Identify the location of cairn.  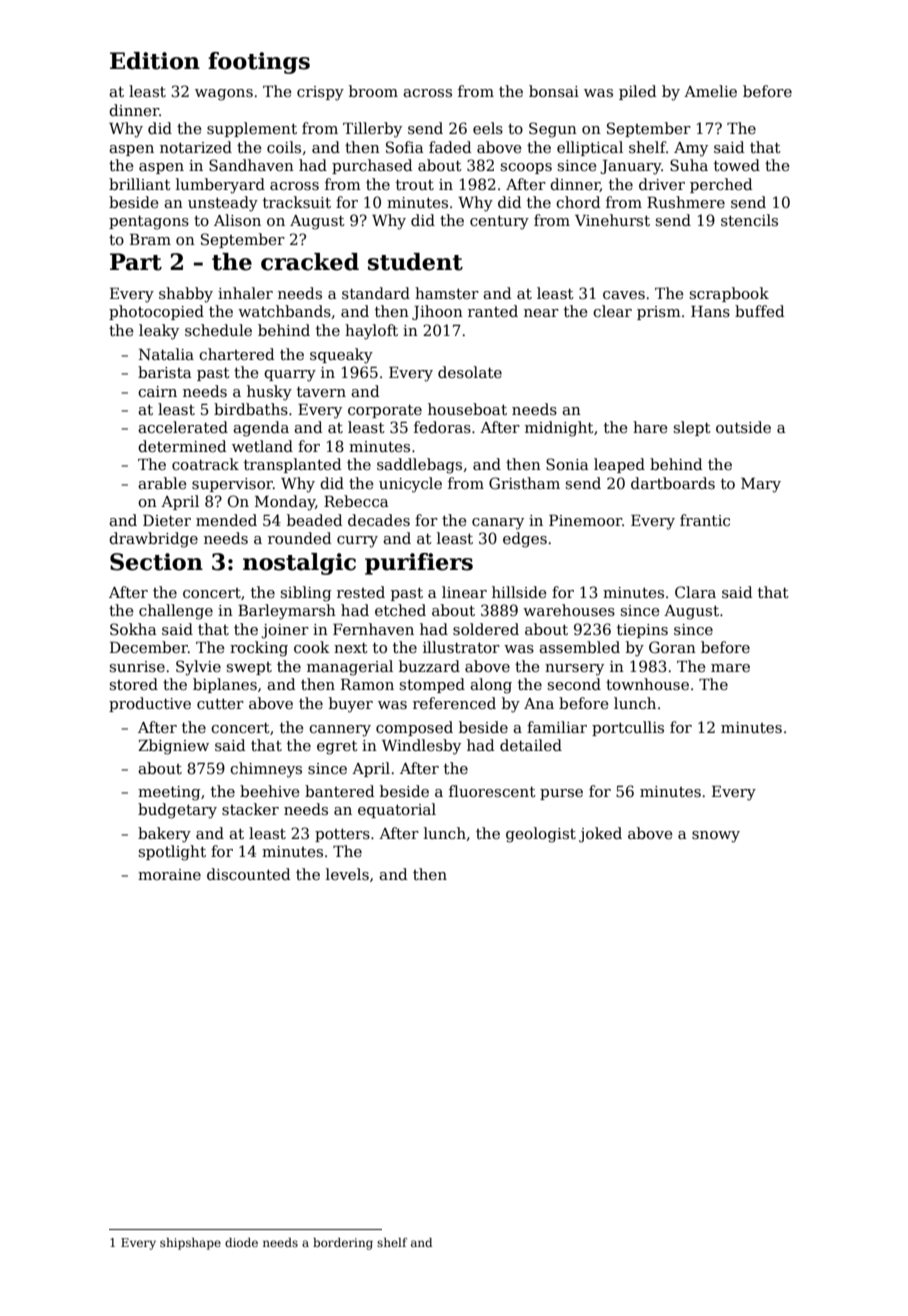
(157, 391).
